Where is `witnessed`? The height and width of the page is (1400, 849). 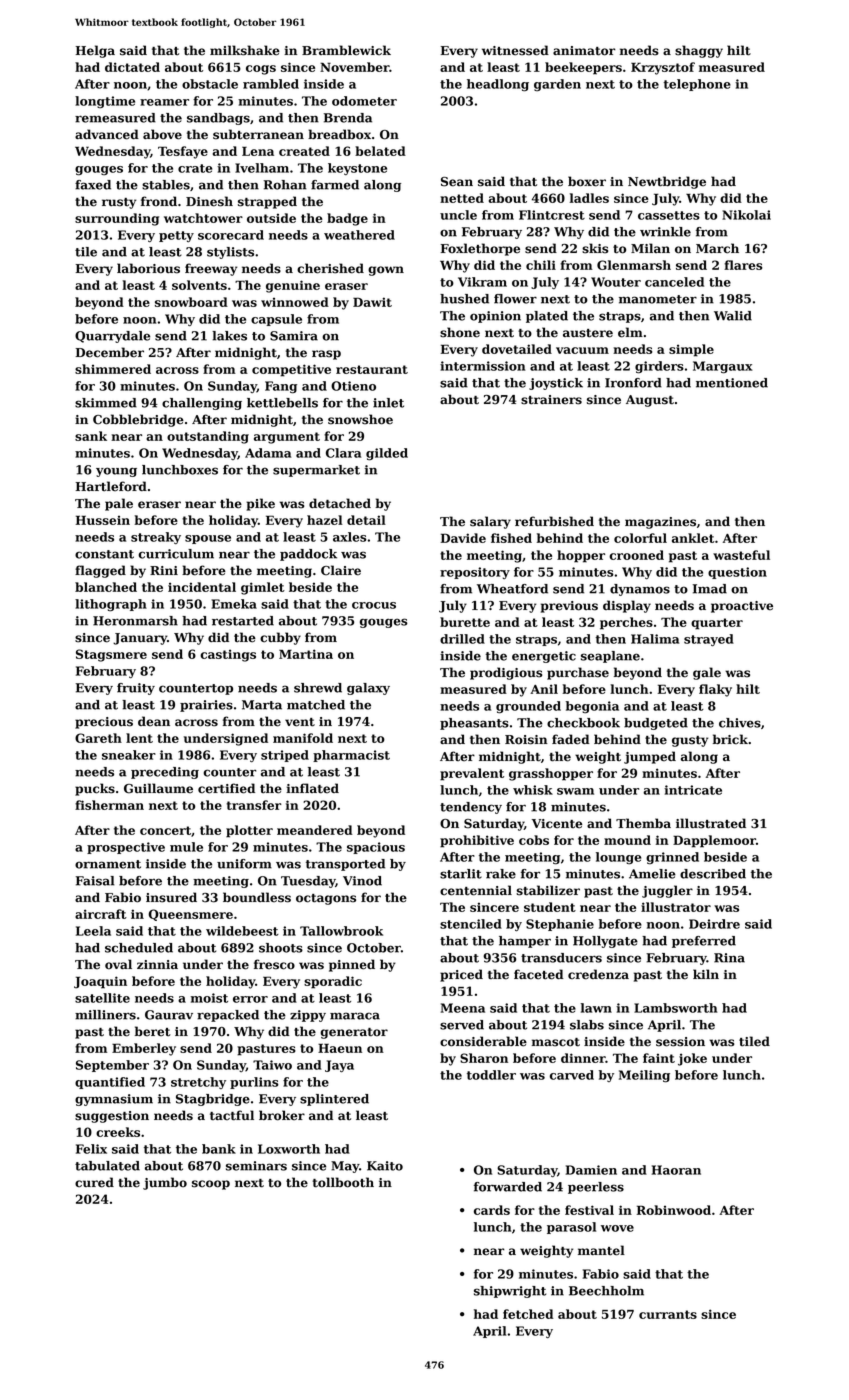
witnessed is located at coordinates (515, 50).
